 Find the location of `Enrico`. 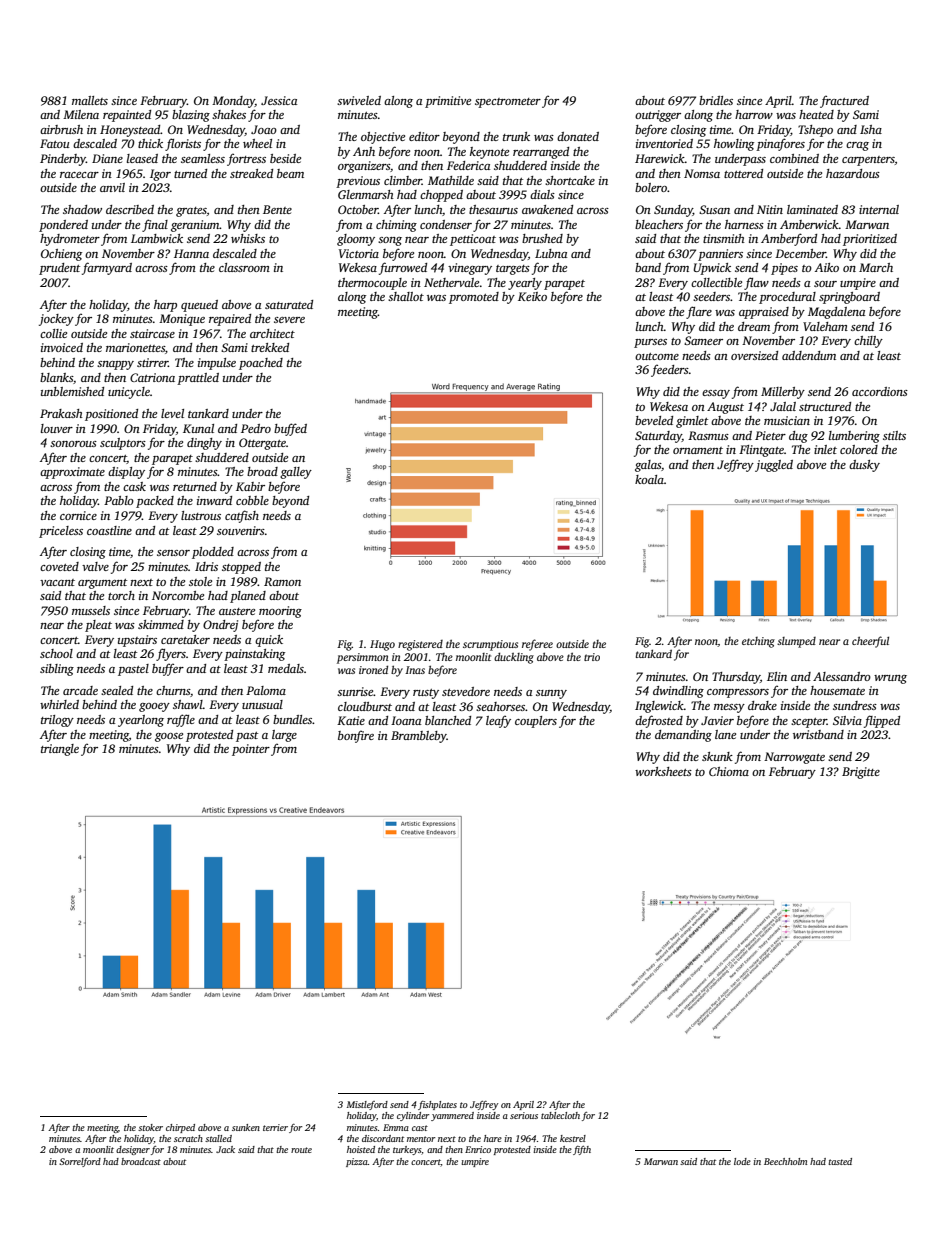

Enrico is located at coordinates (478, 1149).
